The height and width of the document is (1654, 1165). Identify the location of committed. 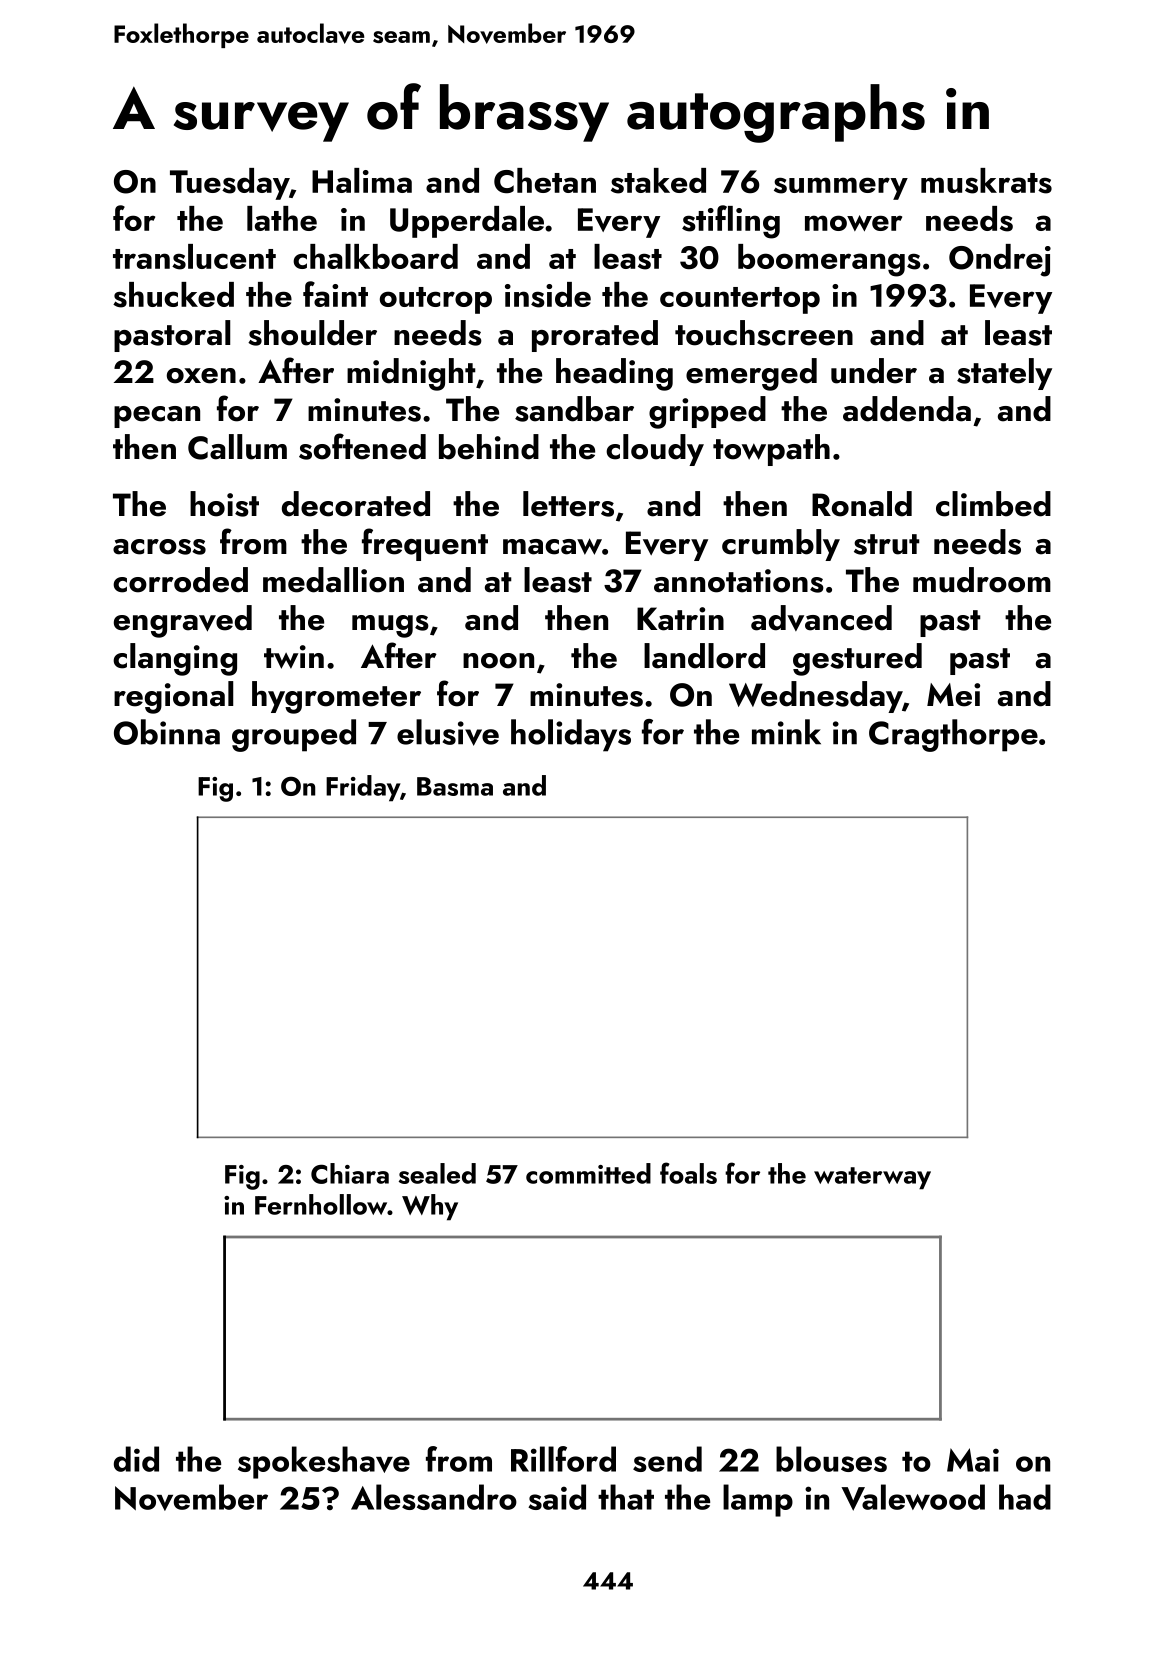
(588, 1173).
